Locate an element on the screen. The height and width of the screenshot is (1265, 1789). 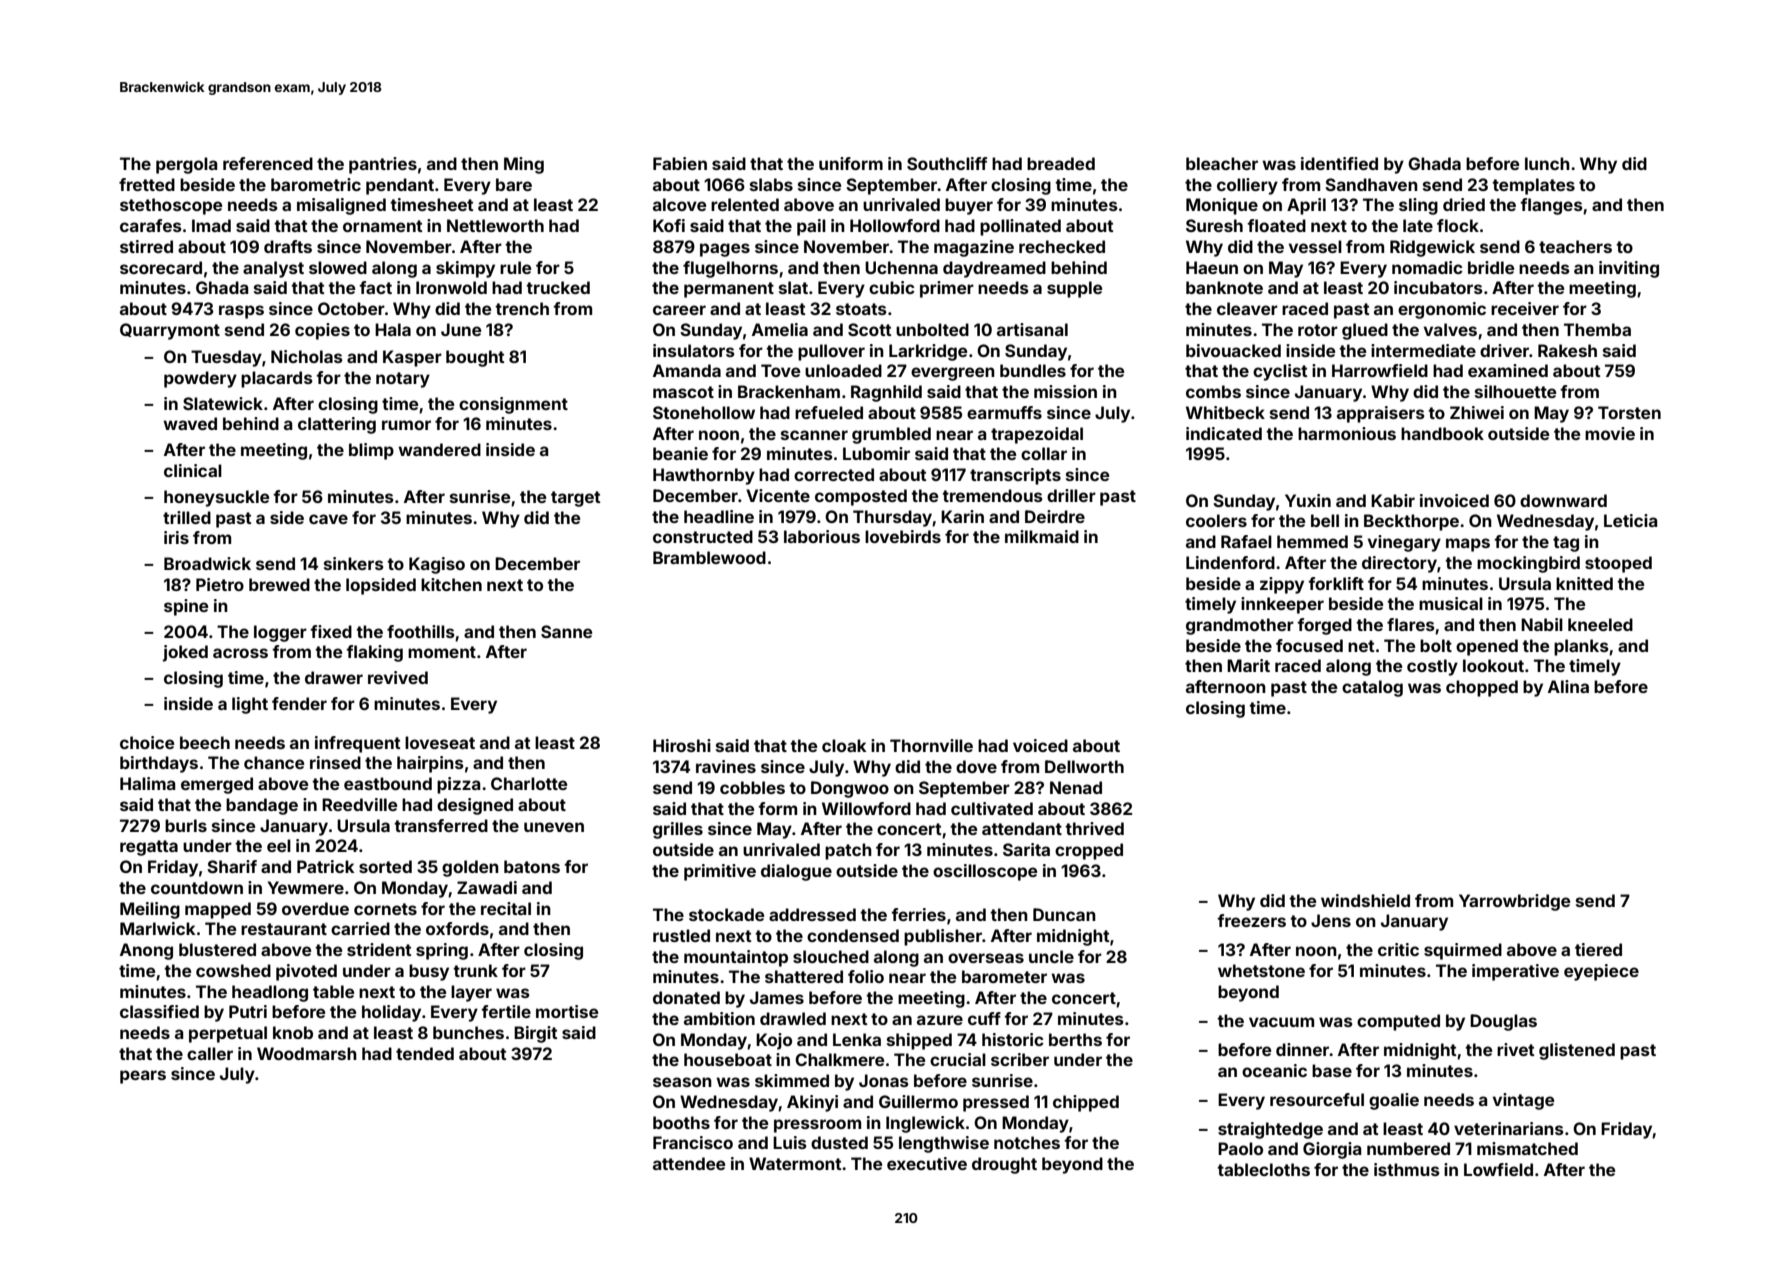
pendant is located at coordinates (400, 186).
